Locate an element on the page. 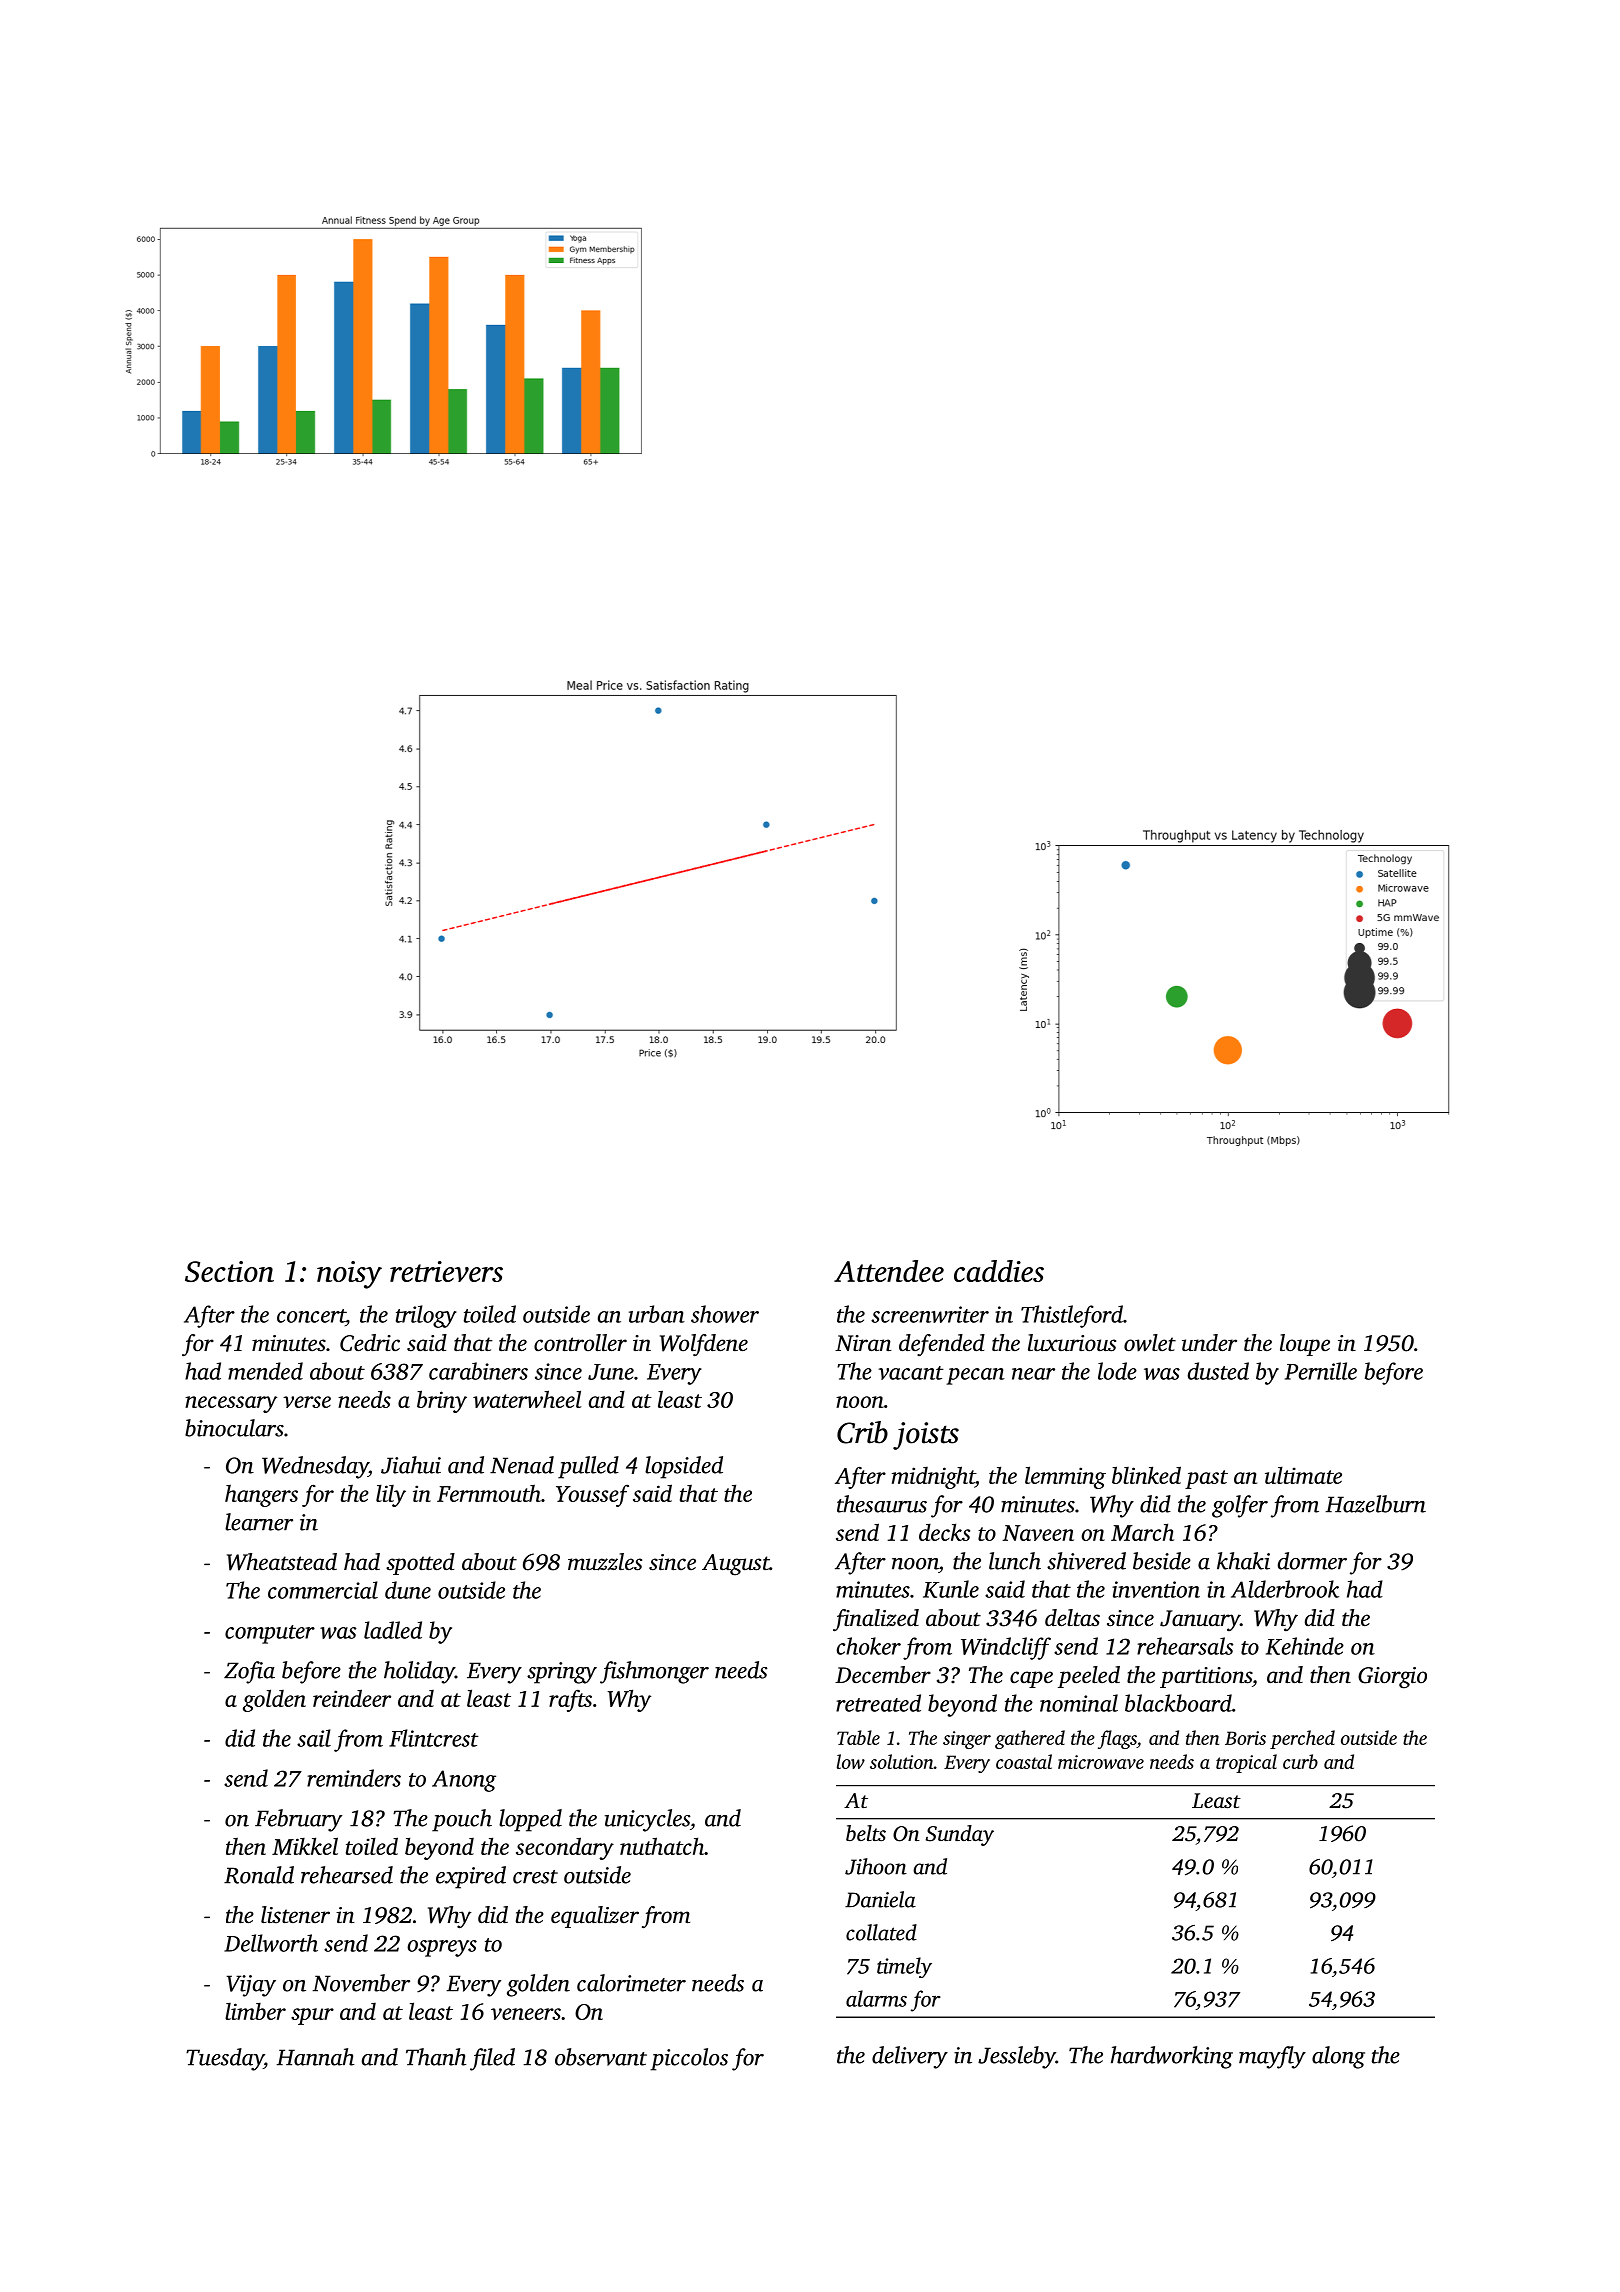 This document has width=1620, height=2292. along is located at coordinates (1338, 2057).
